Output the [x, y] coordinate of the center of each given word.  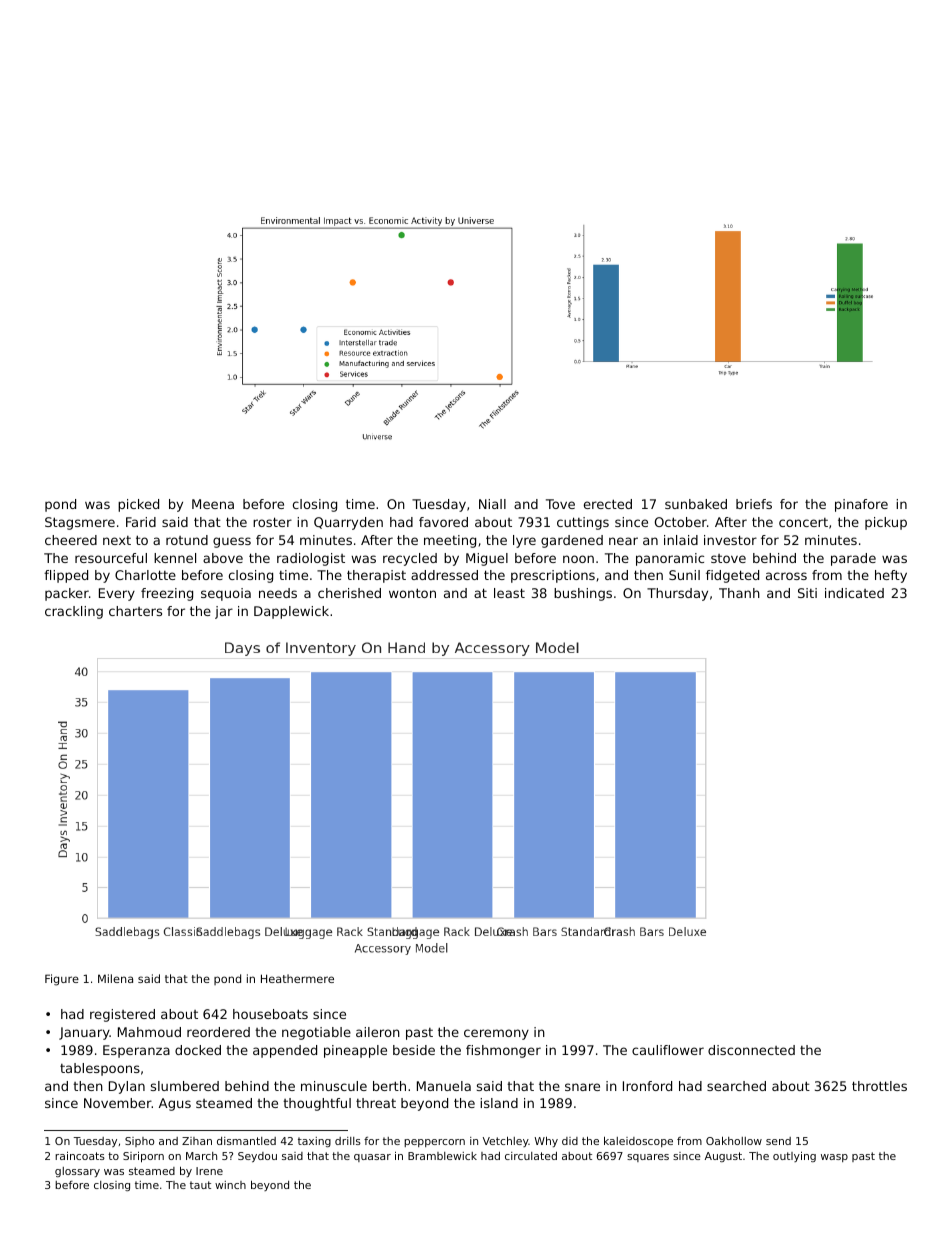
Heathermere [297, 978]
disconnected [751, 1050]
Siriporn [143, 1157]
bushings [583, 594]
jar [224, 612]
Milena [115, 978]
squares [648, 1158]
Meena [213, 504]
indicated [854, 593]
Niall [492, 504]
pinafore [861, 505]
